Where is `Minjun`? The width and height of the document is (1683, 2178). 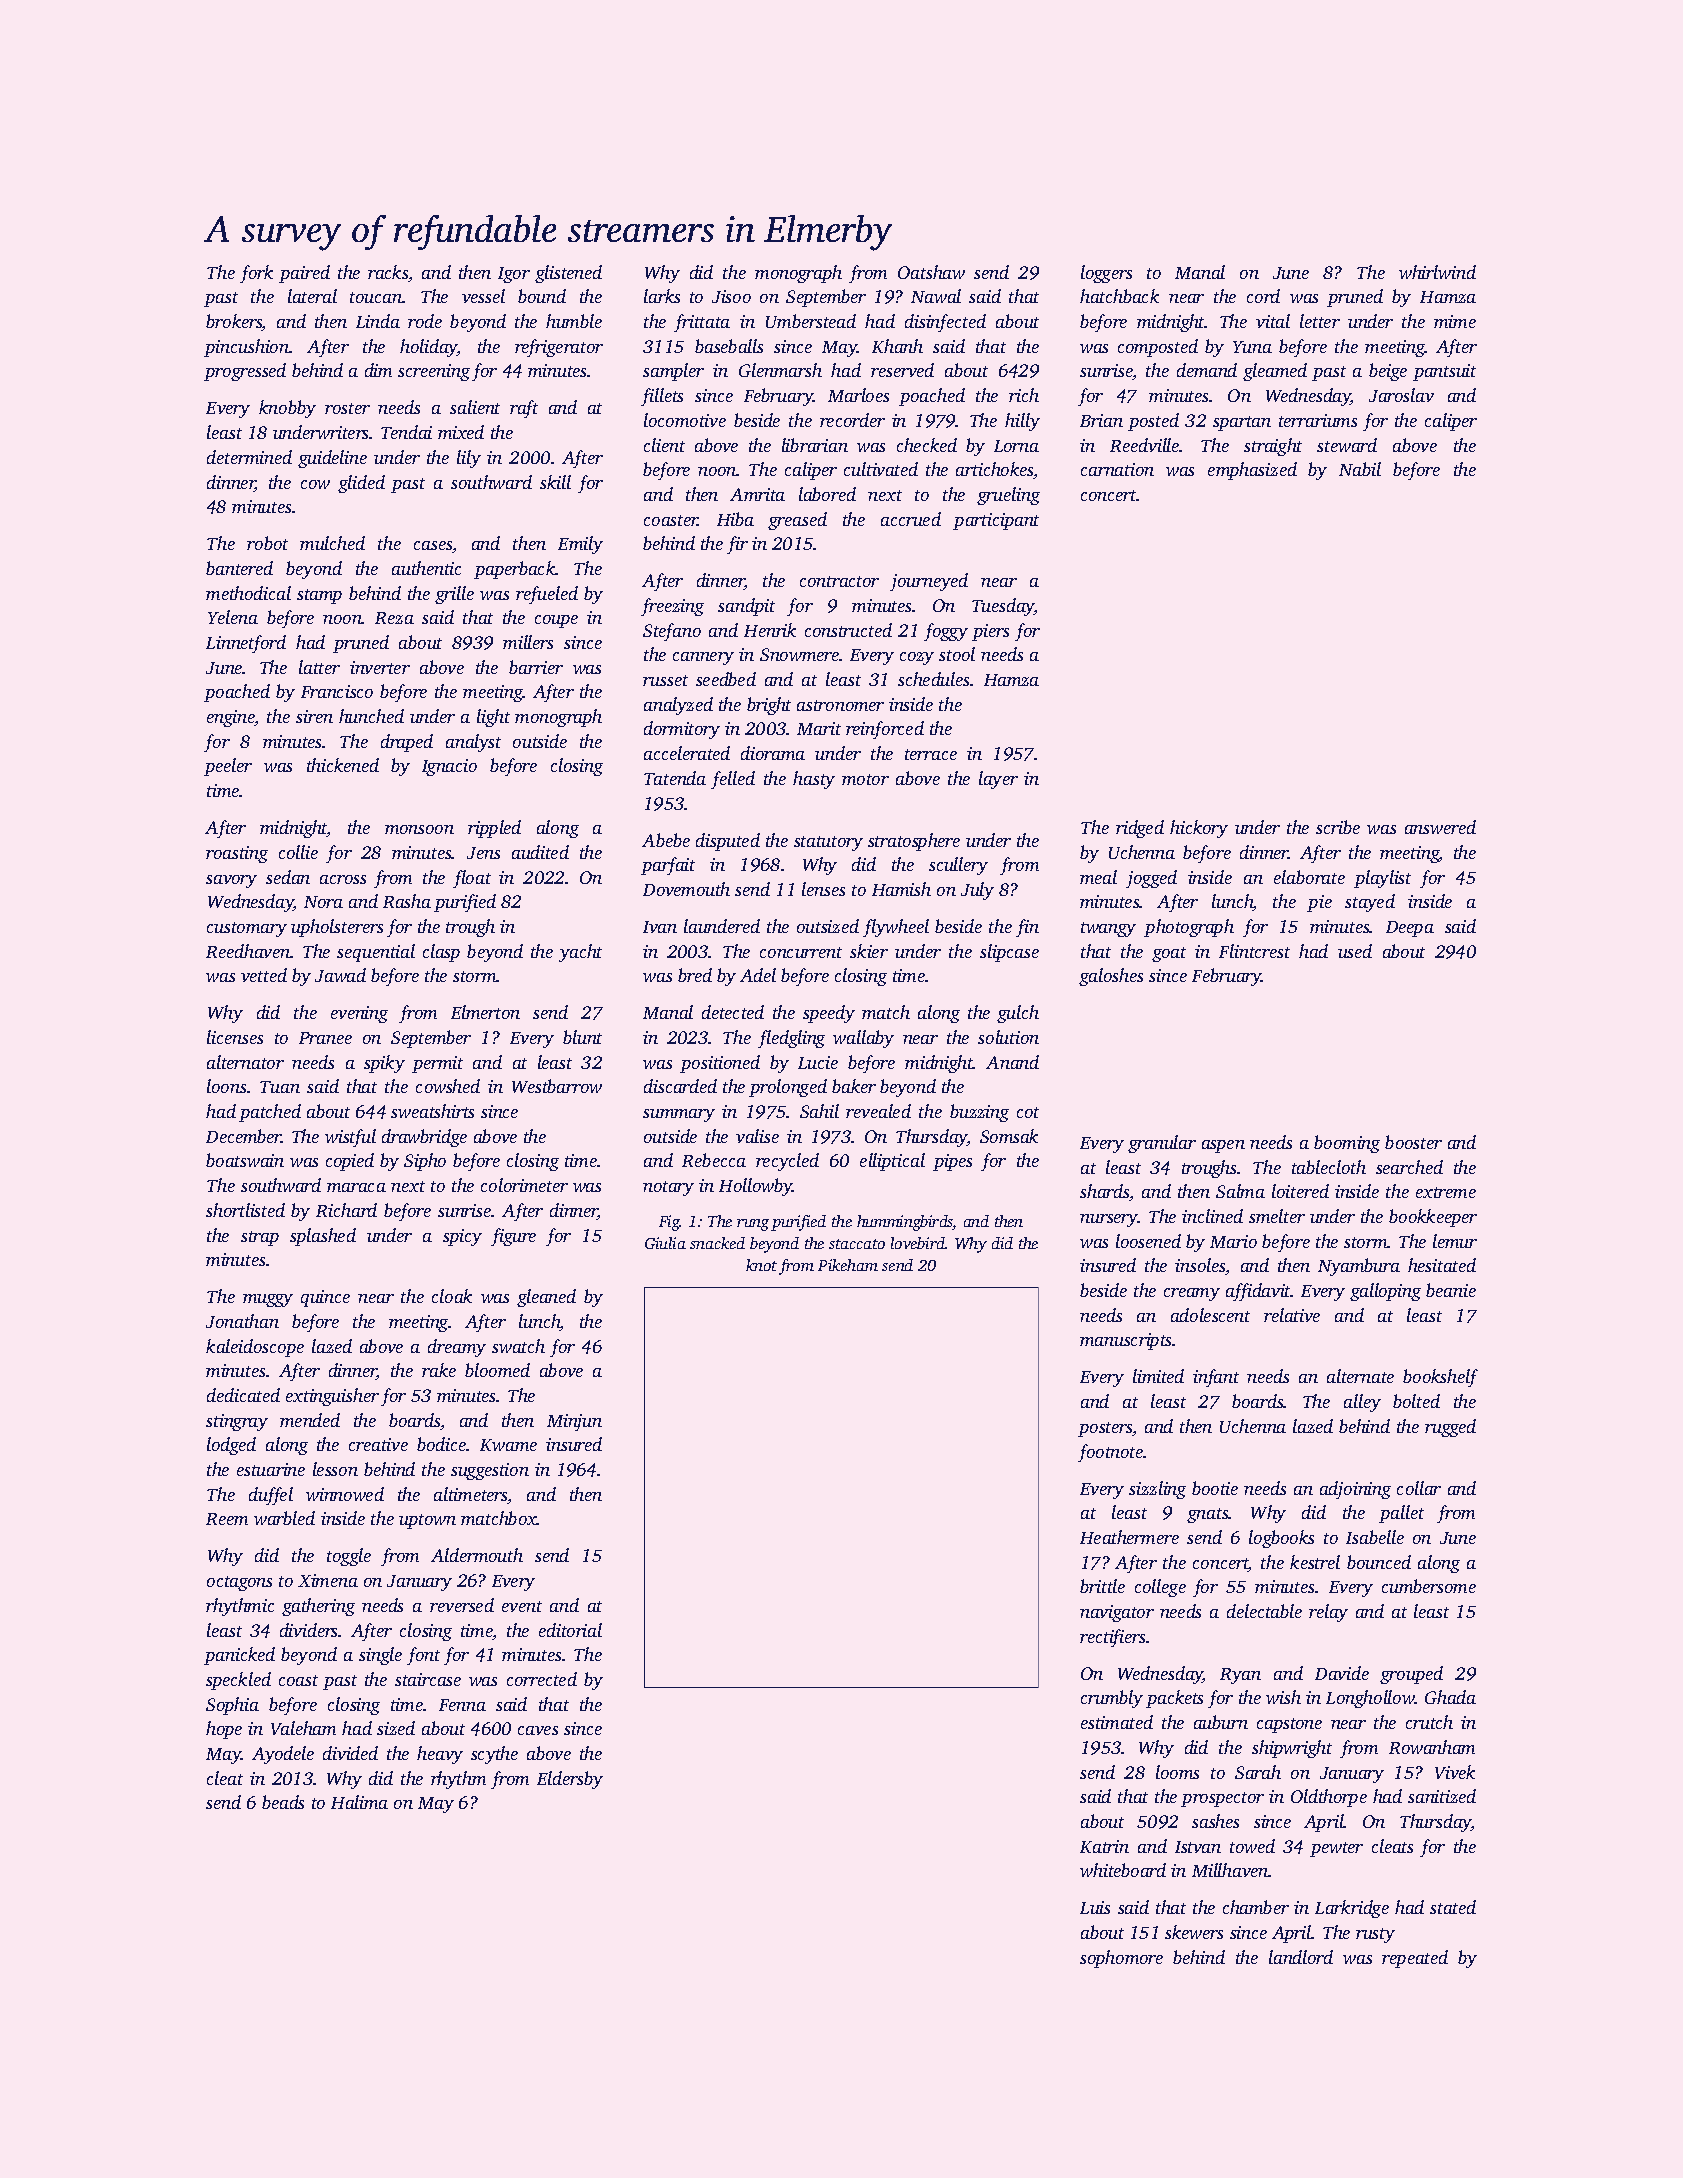 Minjun is located at coordinates (574, 1422).
